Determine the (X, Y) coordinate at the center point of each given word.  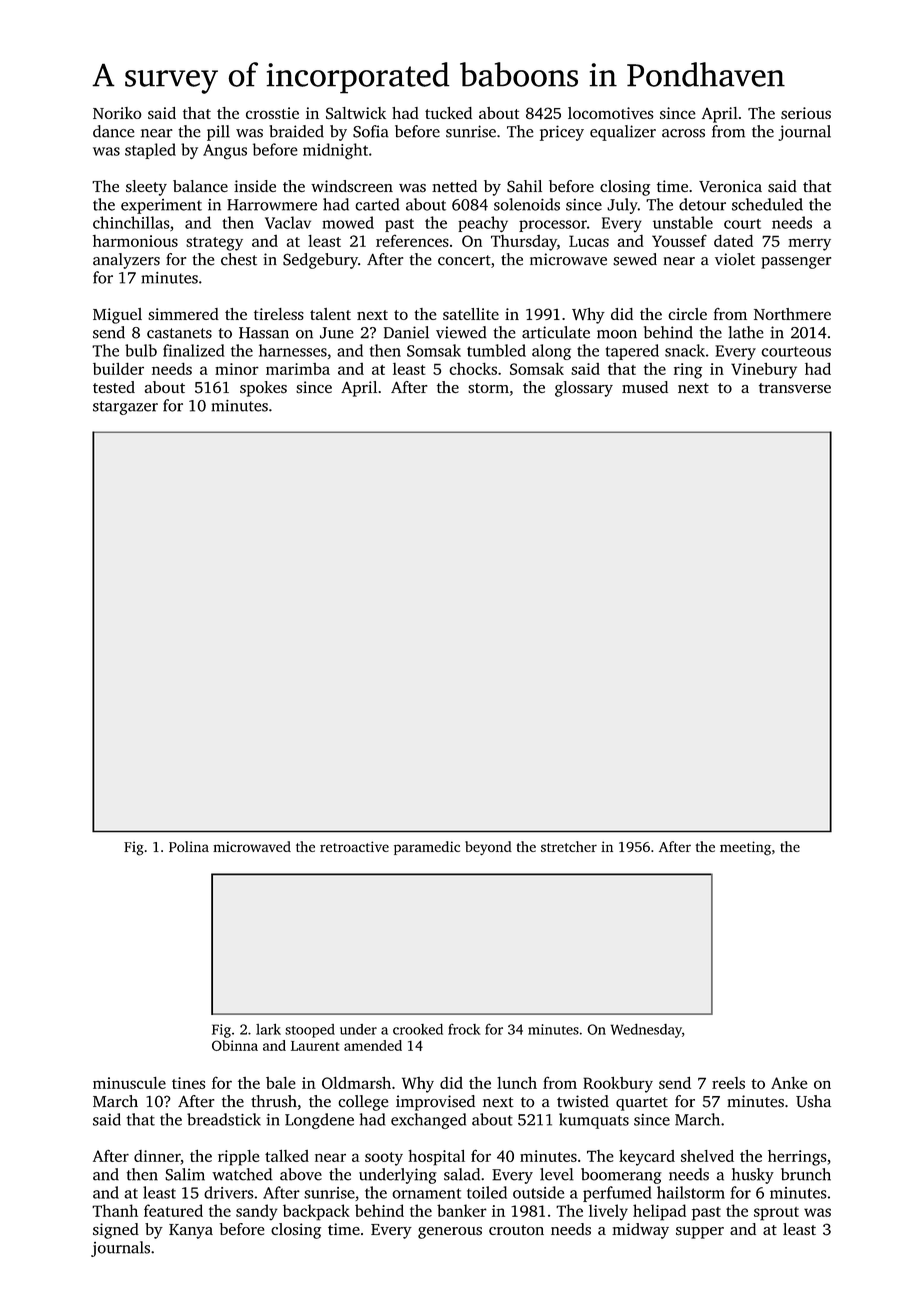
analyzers (126, 261)
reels (728, 1083)
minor (237, 369)
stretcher (569, 846)
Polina (189, 846)
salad (462, 1174)
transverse (795, 388)
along (551, 352)
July (622, 206)
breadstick (224, 1119)
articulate (556, 332)
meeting (745, 848)
